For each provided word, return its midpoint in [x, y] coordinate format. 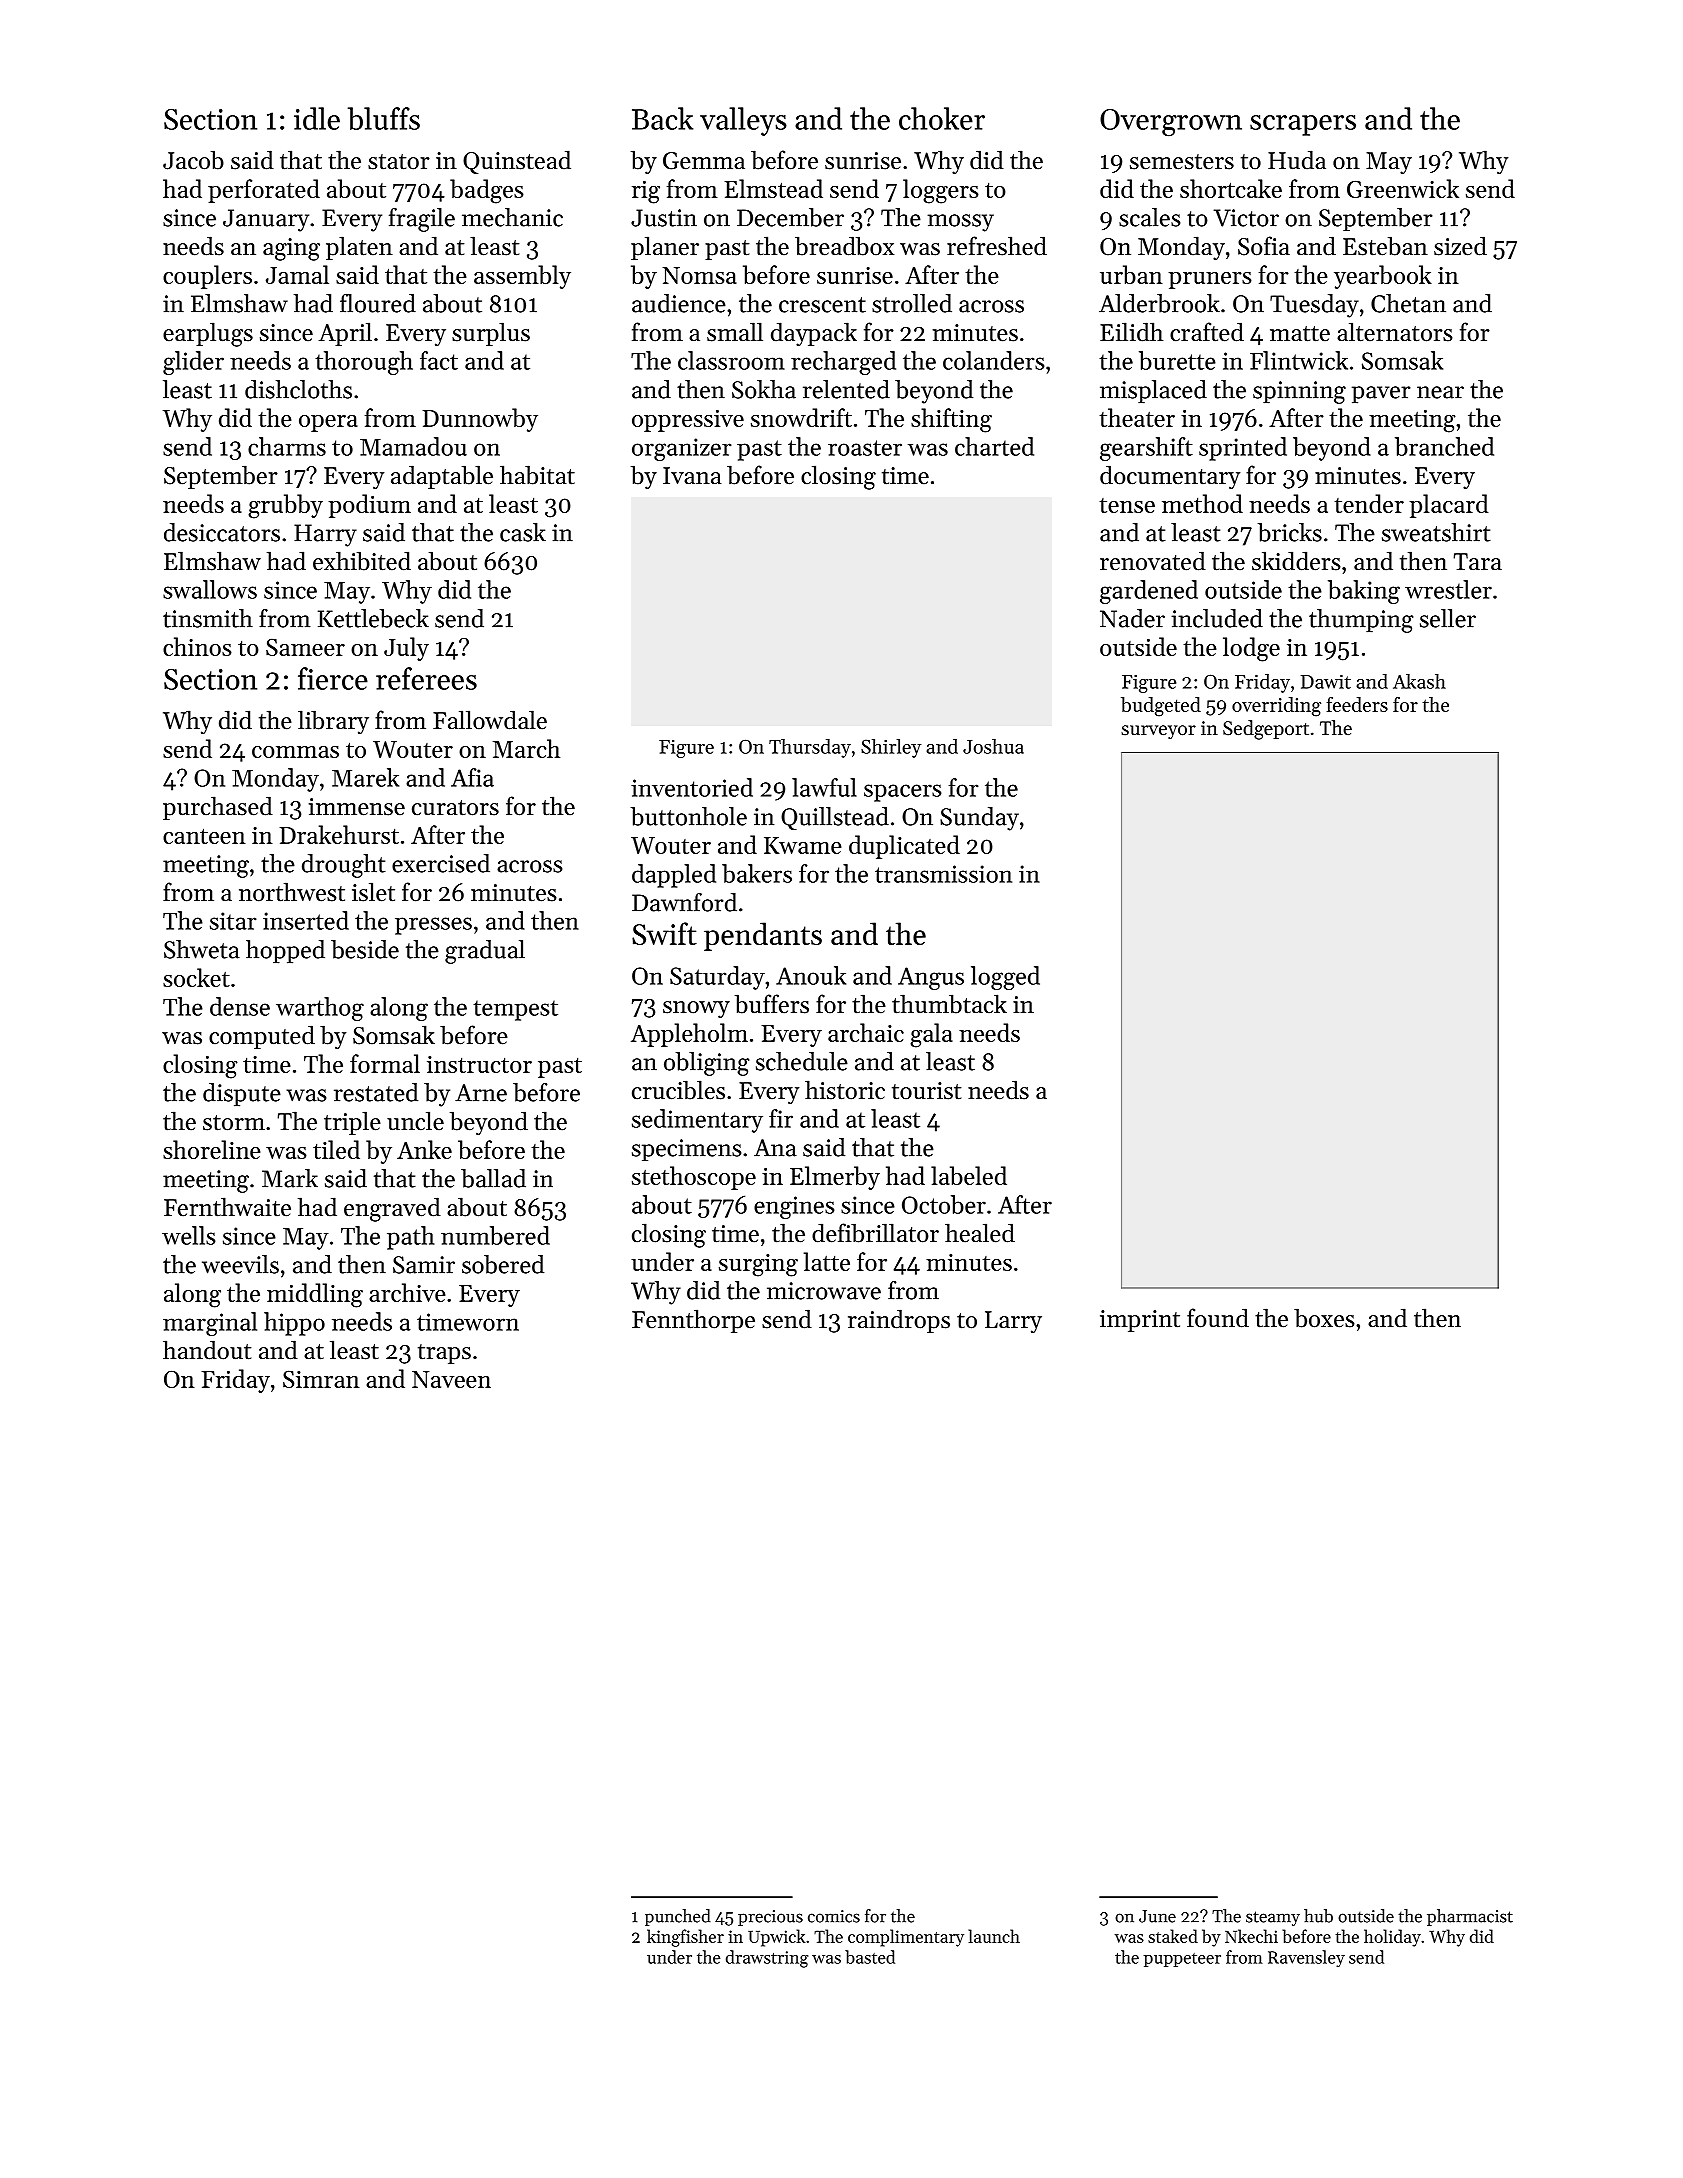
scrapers [1303, 125]
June [1157, 1916]
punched [678, 1917]
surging [758, 1265]
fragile [422, 220]
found [1218, 1318]
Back [662, 118]
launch [994, 1936]
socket [196, 977]
